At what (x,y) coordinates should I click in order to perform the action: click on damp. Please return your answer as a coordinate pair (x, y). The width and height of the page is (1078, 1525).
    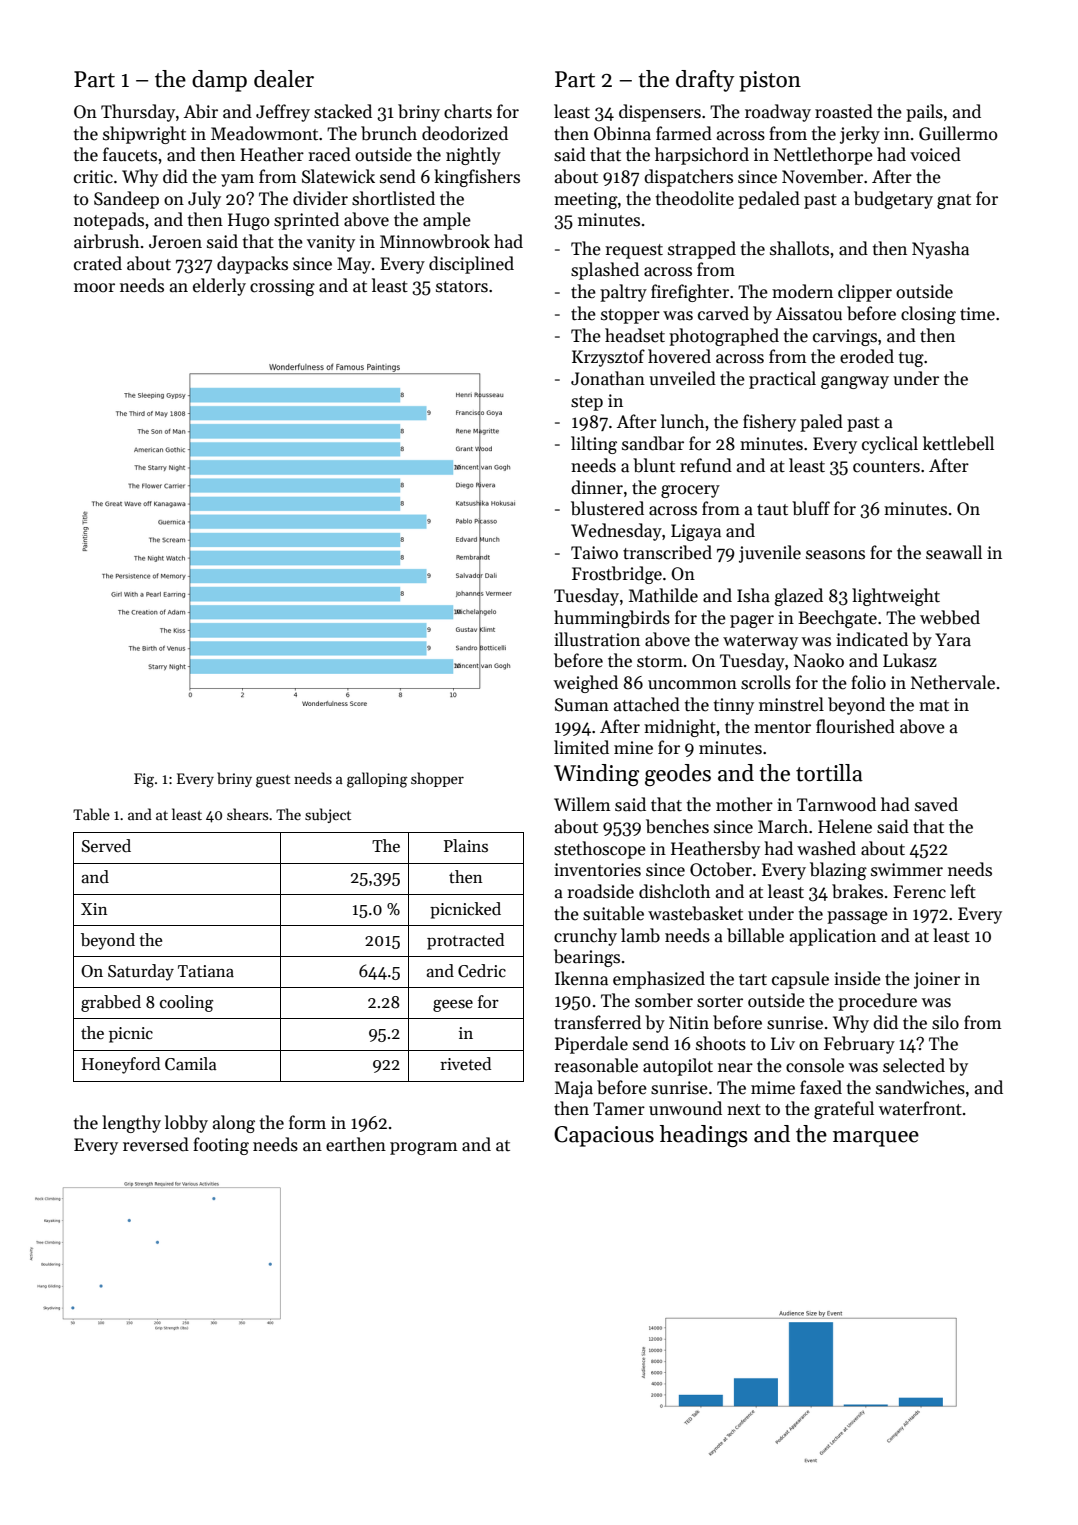
    Looking at the image, I should click on (219, 81).
